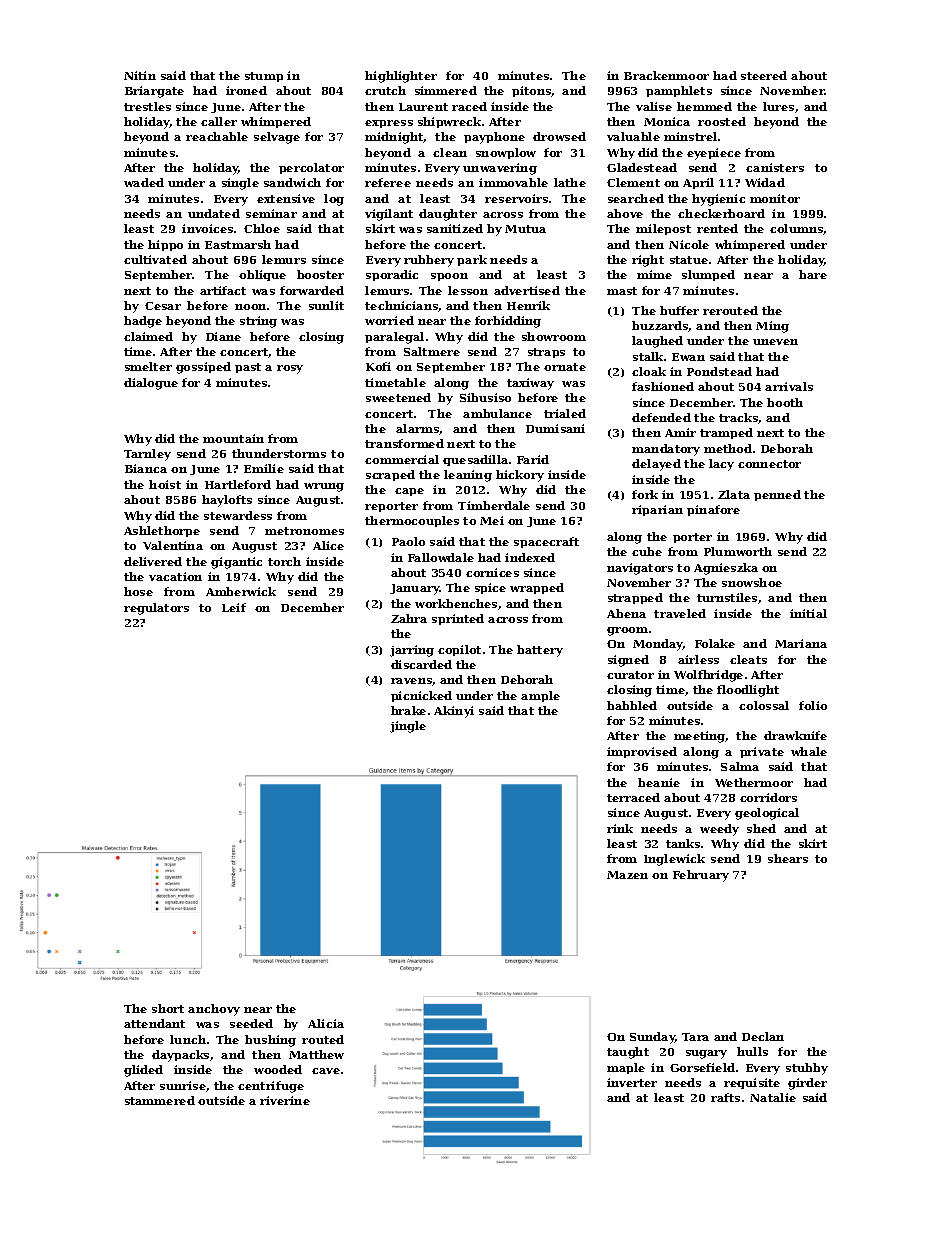  What do you see at coordinates (160, 1100) in the document?
I see `stammered` at bounding box center [160, 1100].
